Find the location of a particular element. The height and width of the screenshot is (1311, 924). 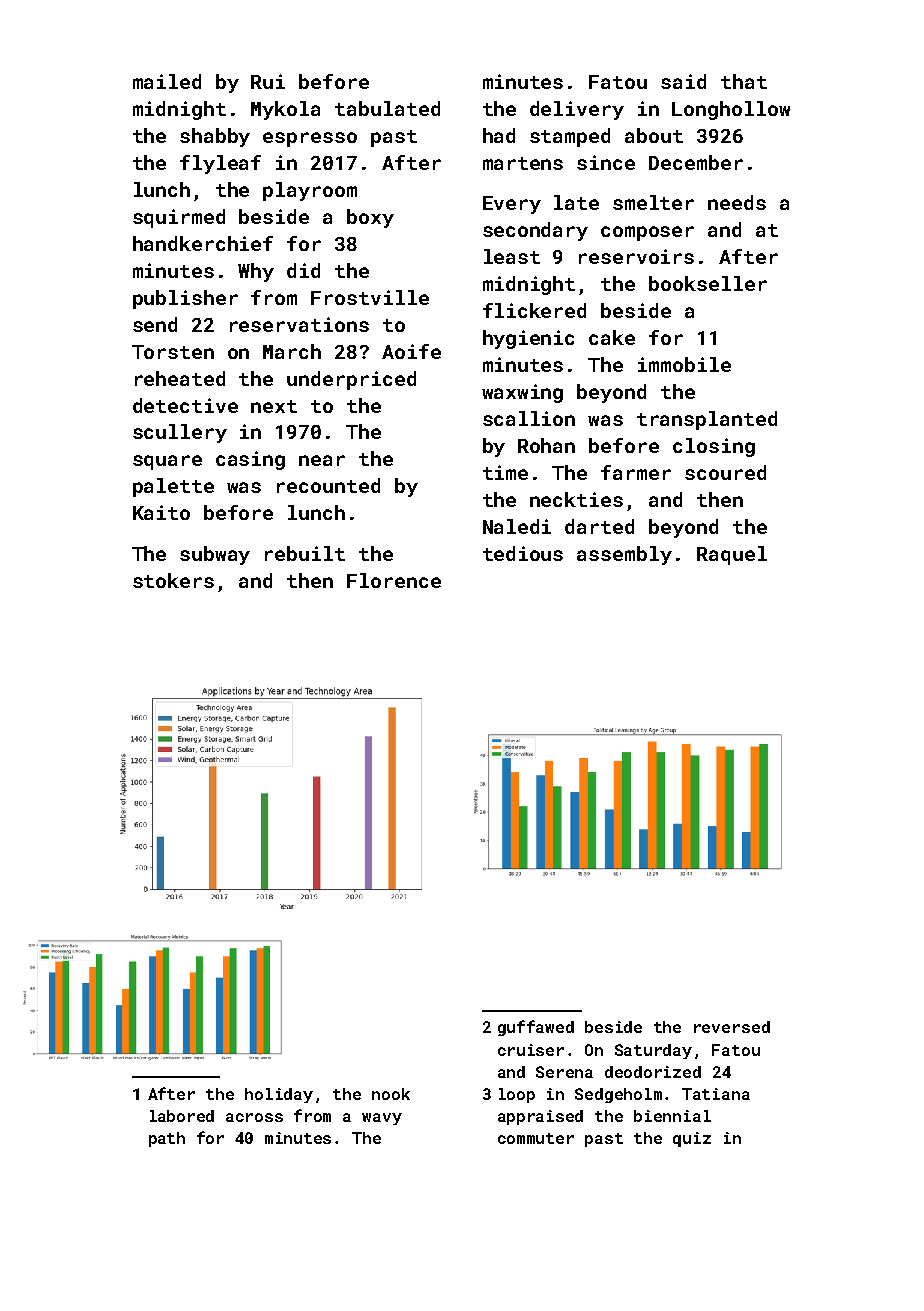

since is located at coordinates (606, 162).
